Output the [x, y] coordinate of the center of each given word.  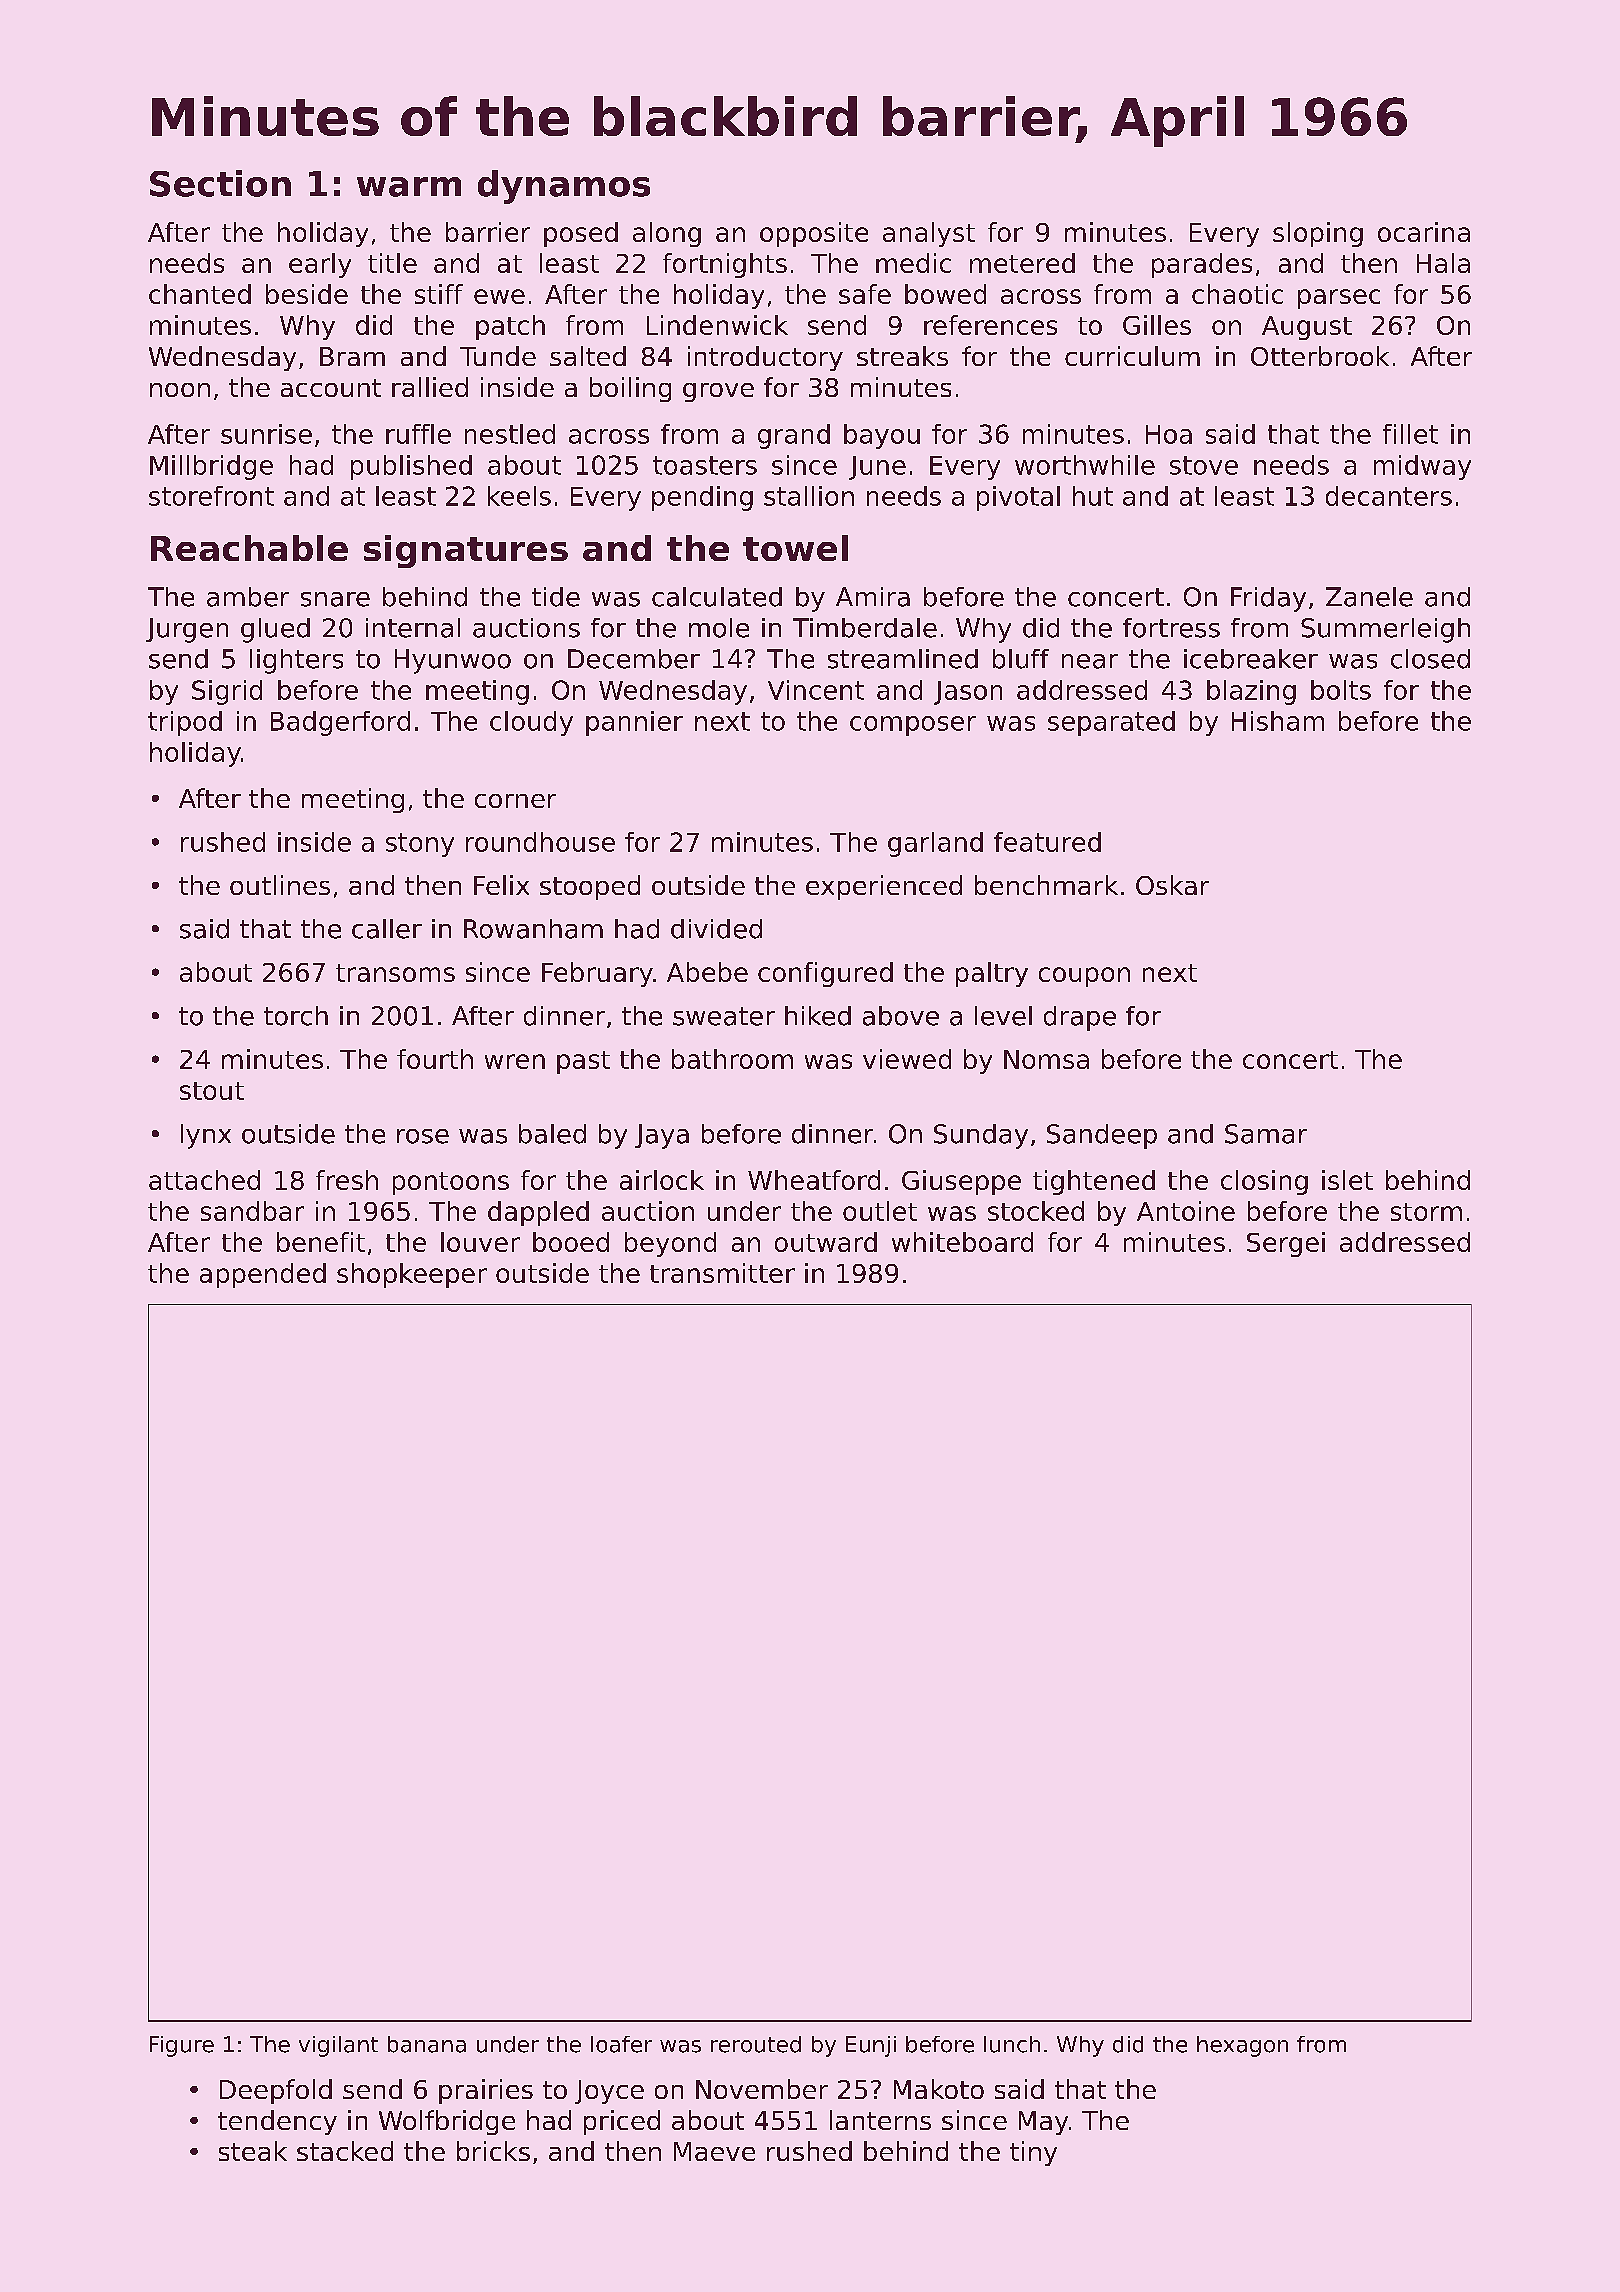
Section [220, 183]
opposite [814, 234]
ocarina [1424, 232]
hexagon [1242, 2046]
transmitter [722, 1273]
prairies [486, 2091]
